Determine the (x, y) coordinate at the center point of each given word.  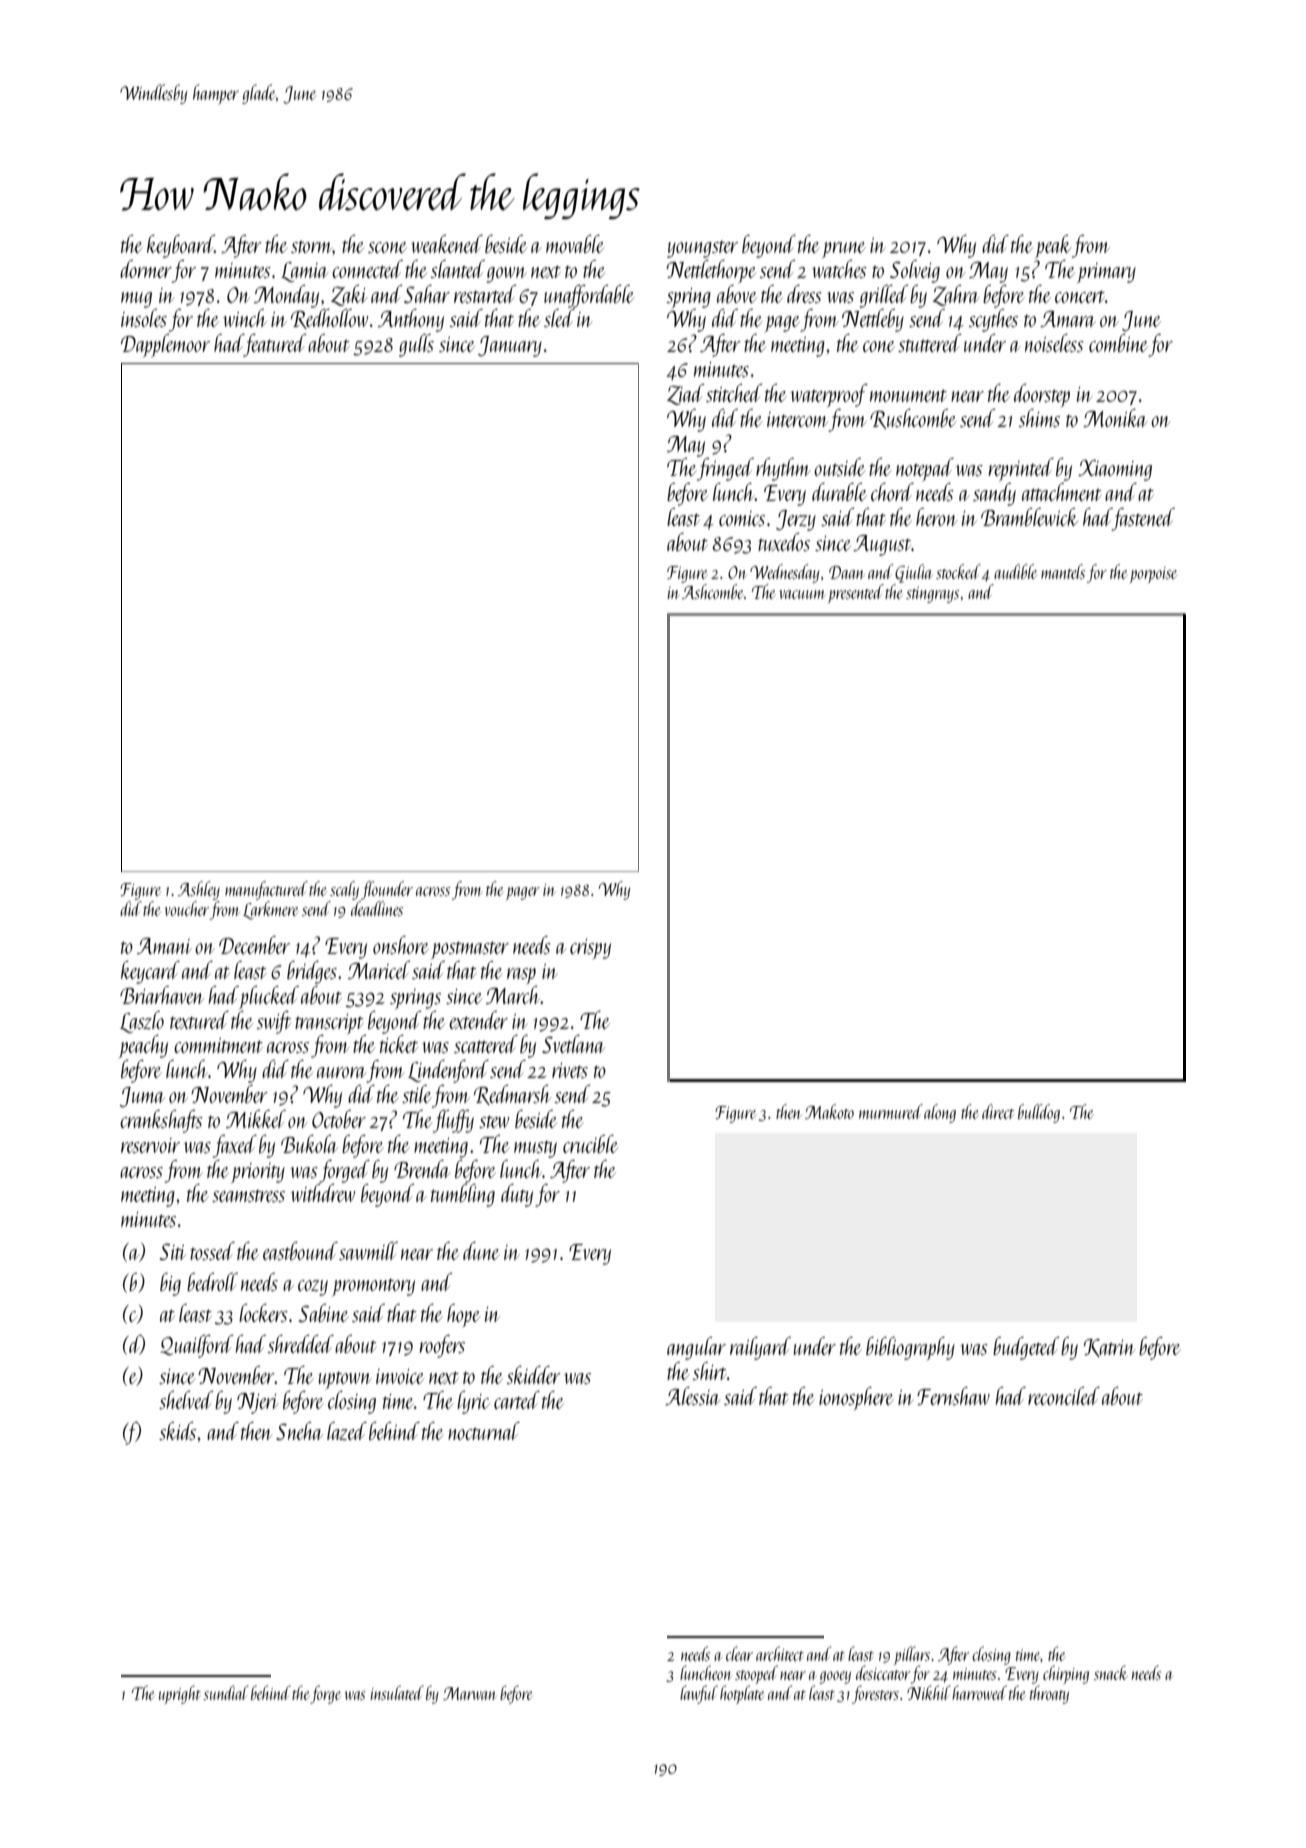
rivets (570, 1070)
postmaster (470, 950)
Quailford (196, 1346)
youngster (702, 249)
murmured (891, 1111)
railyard (760, 1348)
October (339, 1119)
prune (844, 250)
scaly (344, 890)
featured (275, 345)
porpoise (1153, 575)
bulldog (1039, 1113)
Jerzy (796, 520)
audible (1015, 571)
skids (177, 1431)
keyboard (181, 246)
